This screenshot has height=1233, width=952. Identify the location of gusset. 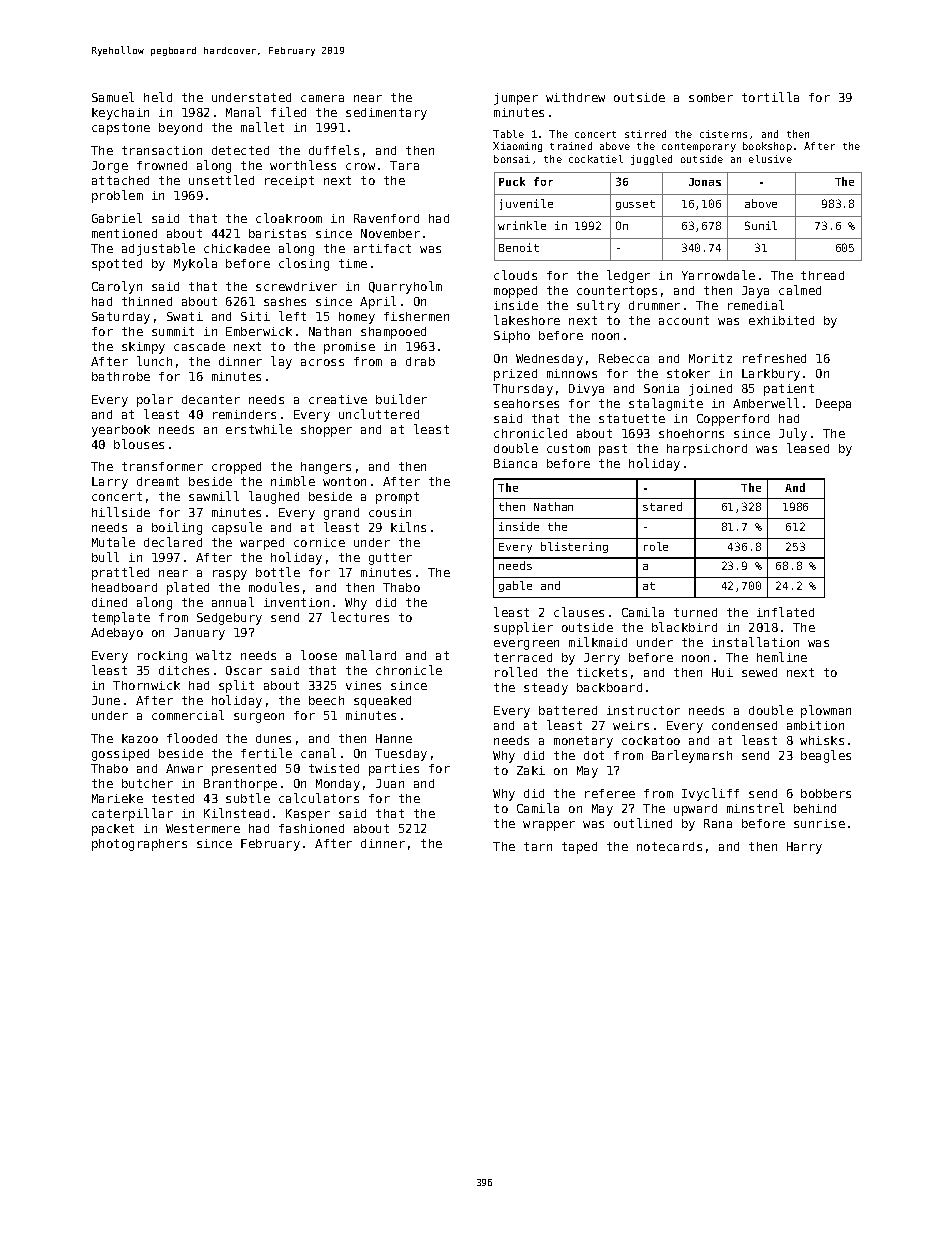
(635, 205).
